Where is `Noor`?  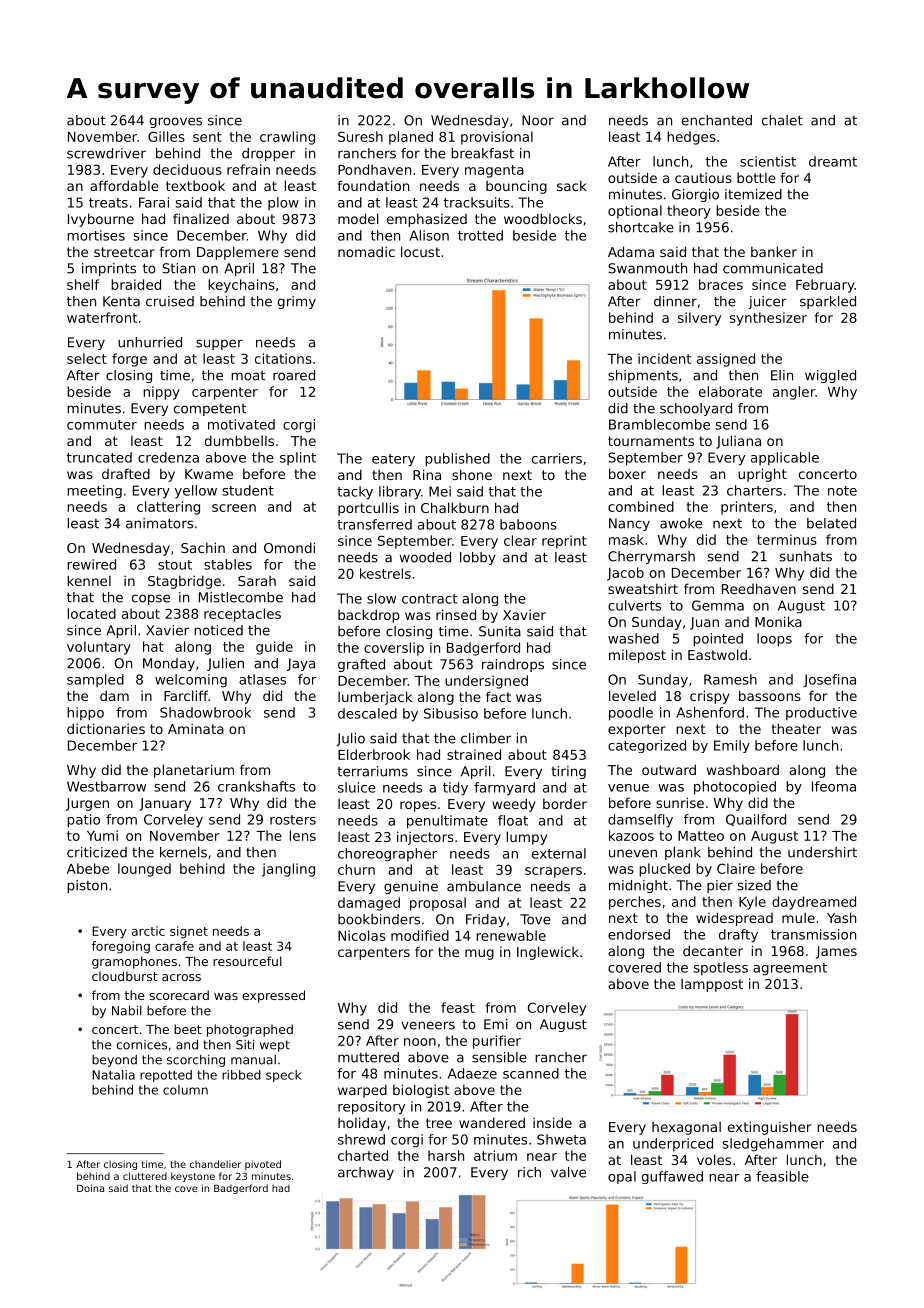 Noor is located at coordinates (538, 120).
